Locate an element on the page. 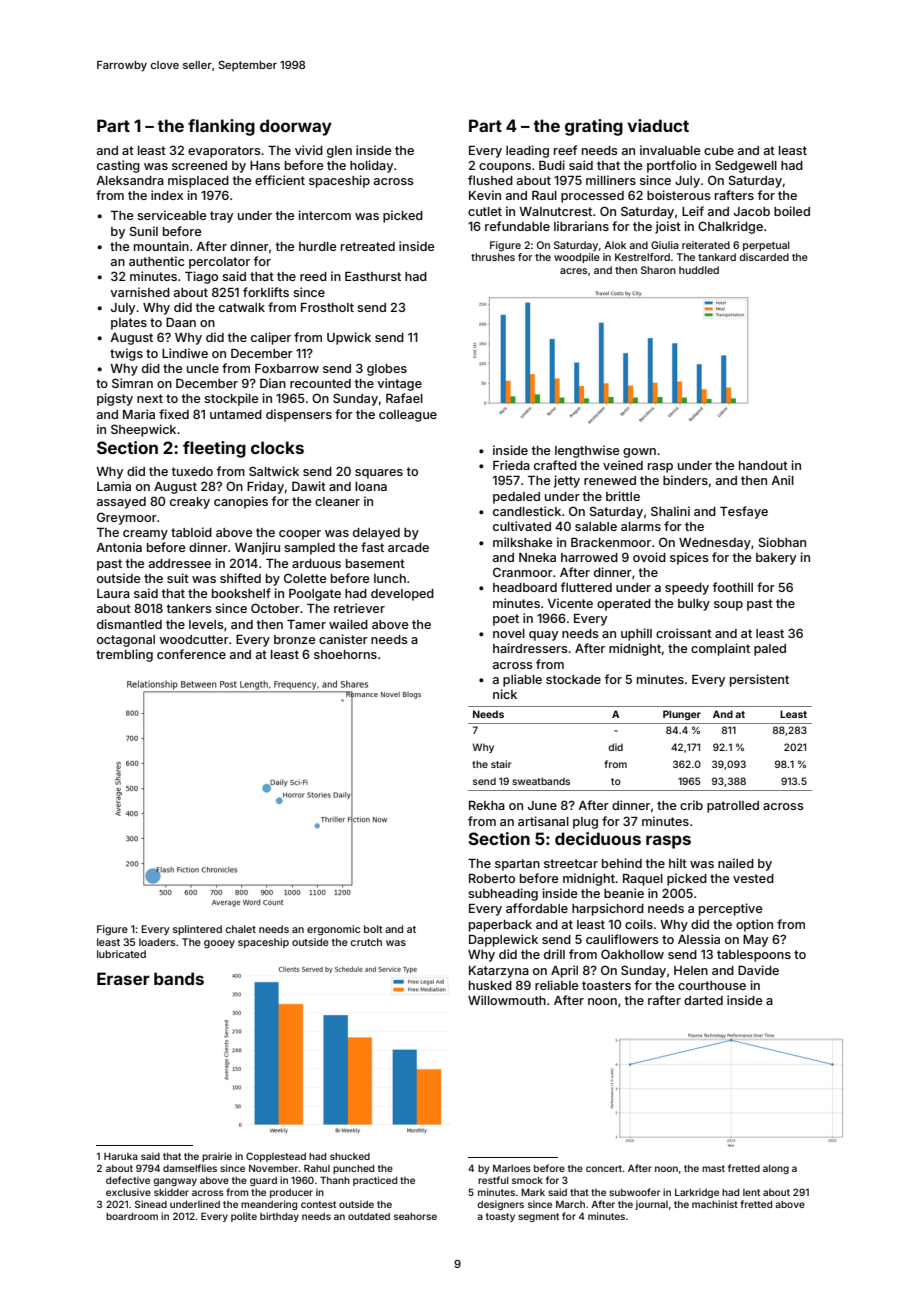  developed is located at coordinates (402, 595).
